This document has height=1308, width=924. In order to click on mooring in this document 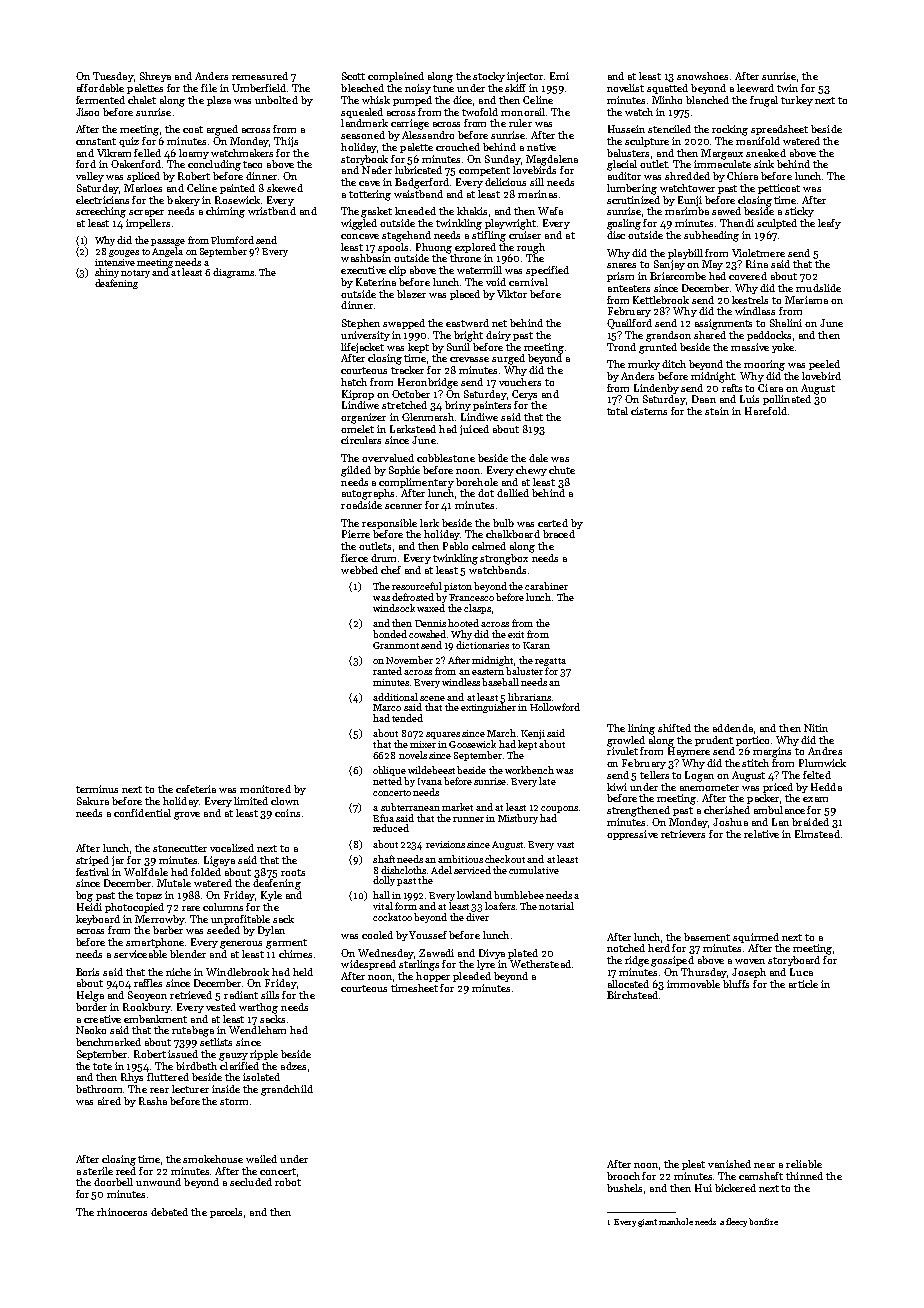, I will do `click(764, 365)`.
